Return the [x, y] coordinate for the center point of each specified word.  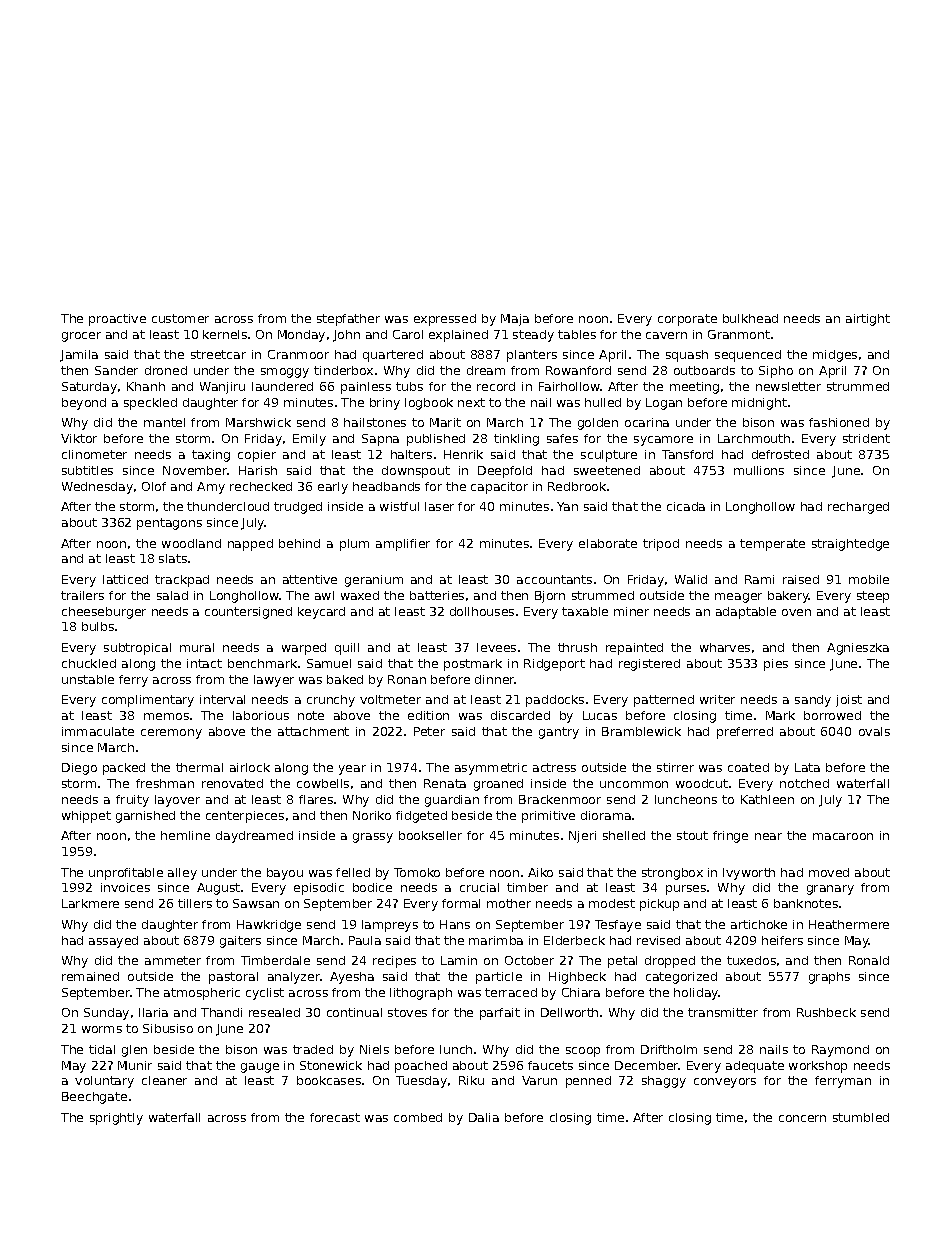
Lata [807, 767]
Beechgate [94, 1098]
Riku [471, 1080]
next [471, 402]
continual [354, 1012]
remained [90, 976]
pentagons [169, 524]
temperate [772, 545]
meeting [694, 388]
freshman [165, 783]
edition [428, 715]
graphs [829, 978]
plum [354, 545]
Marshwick [258, 422]
